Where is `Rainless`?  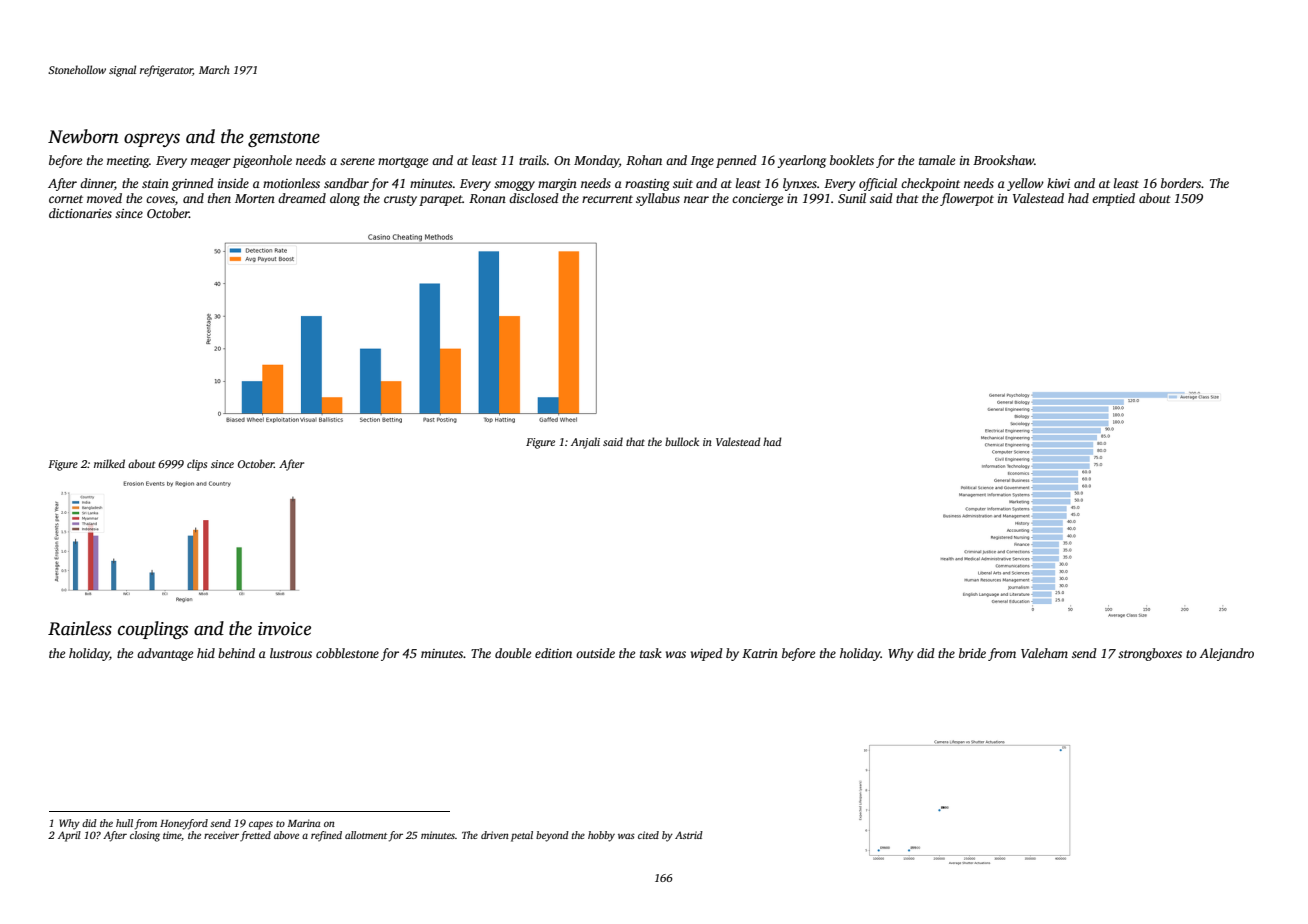
Rainless is located at coordinates (80, 628).
